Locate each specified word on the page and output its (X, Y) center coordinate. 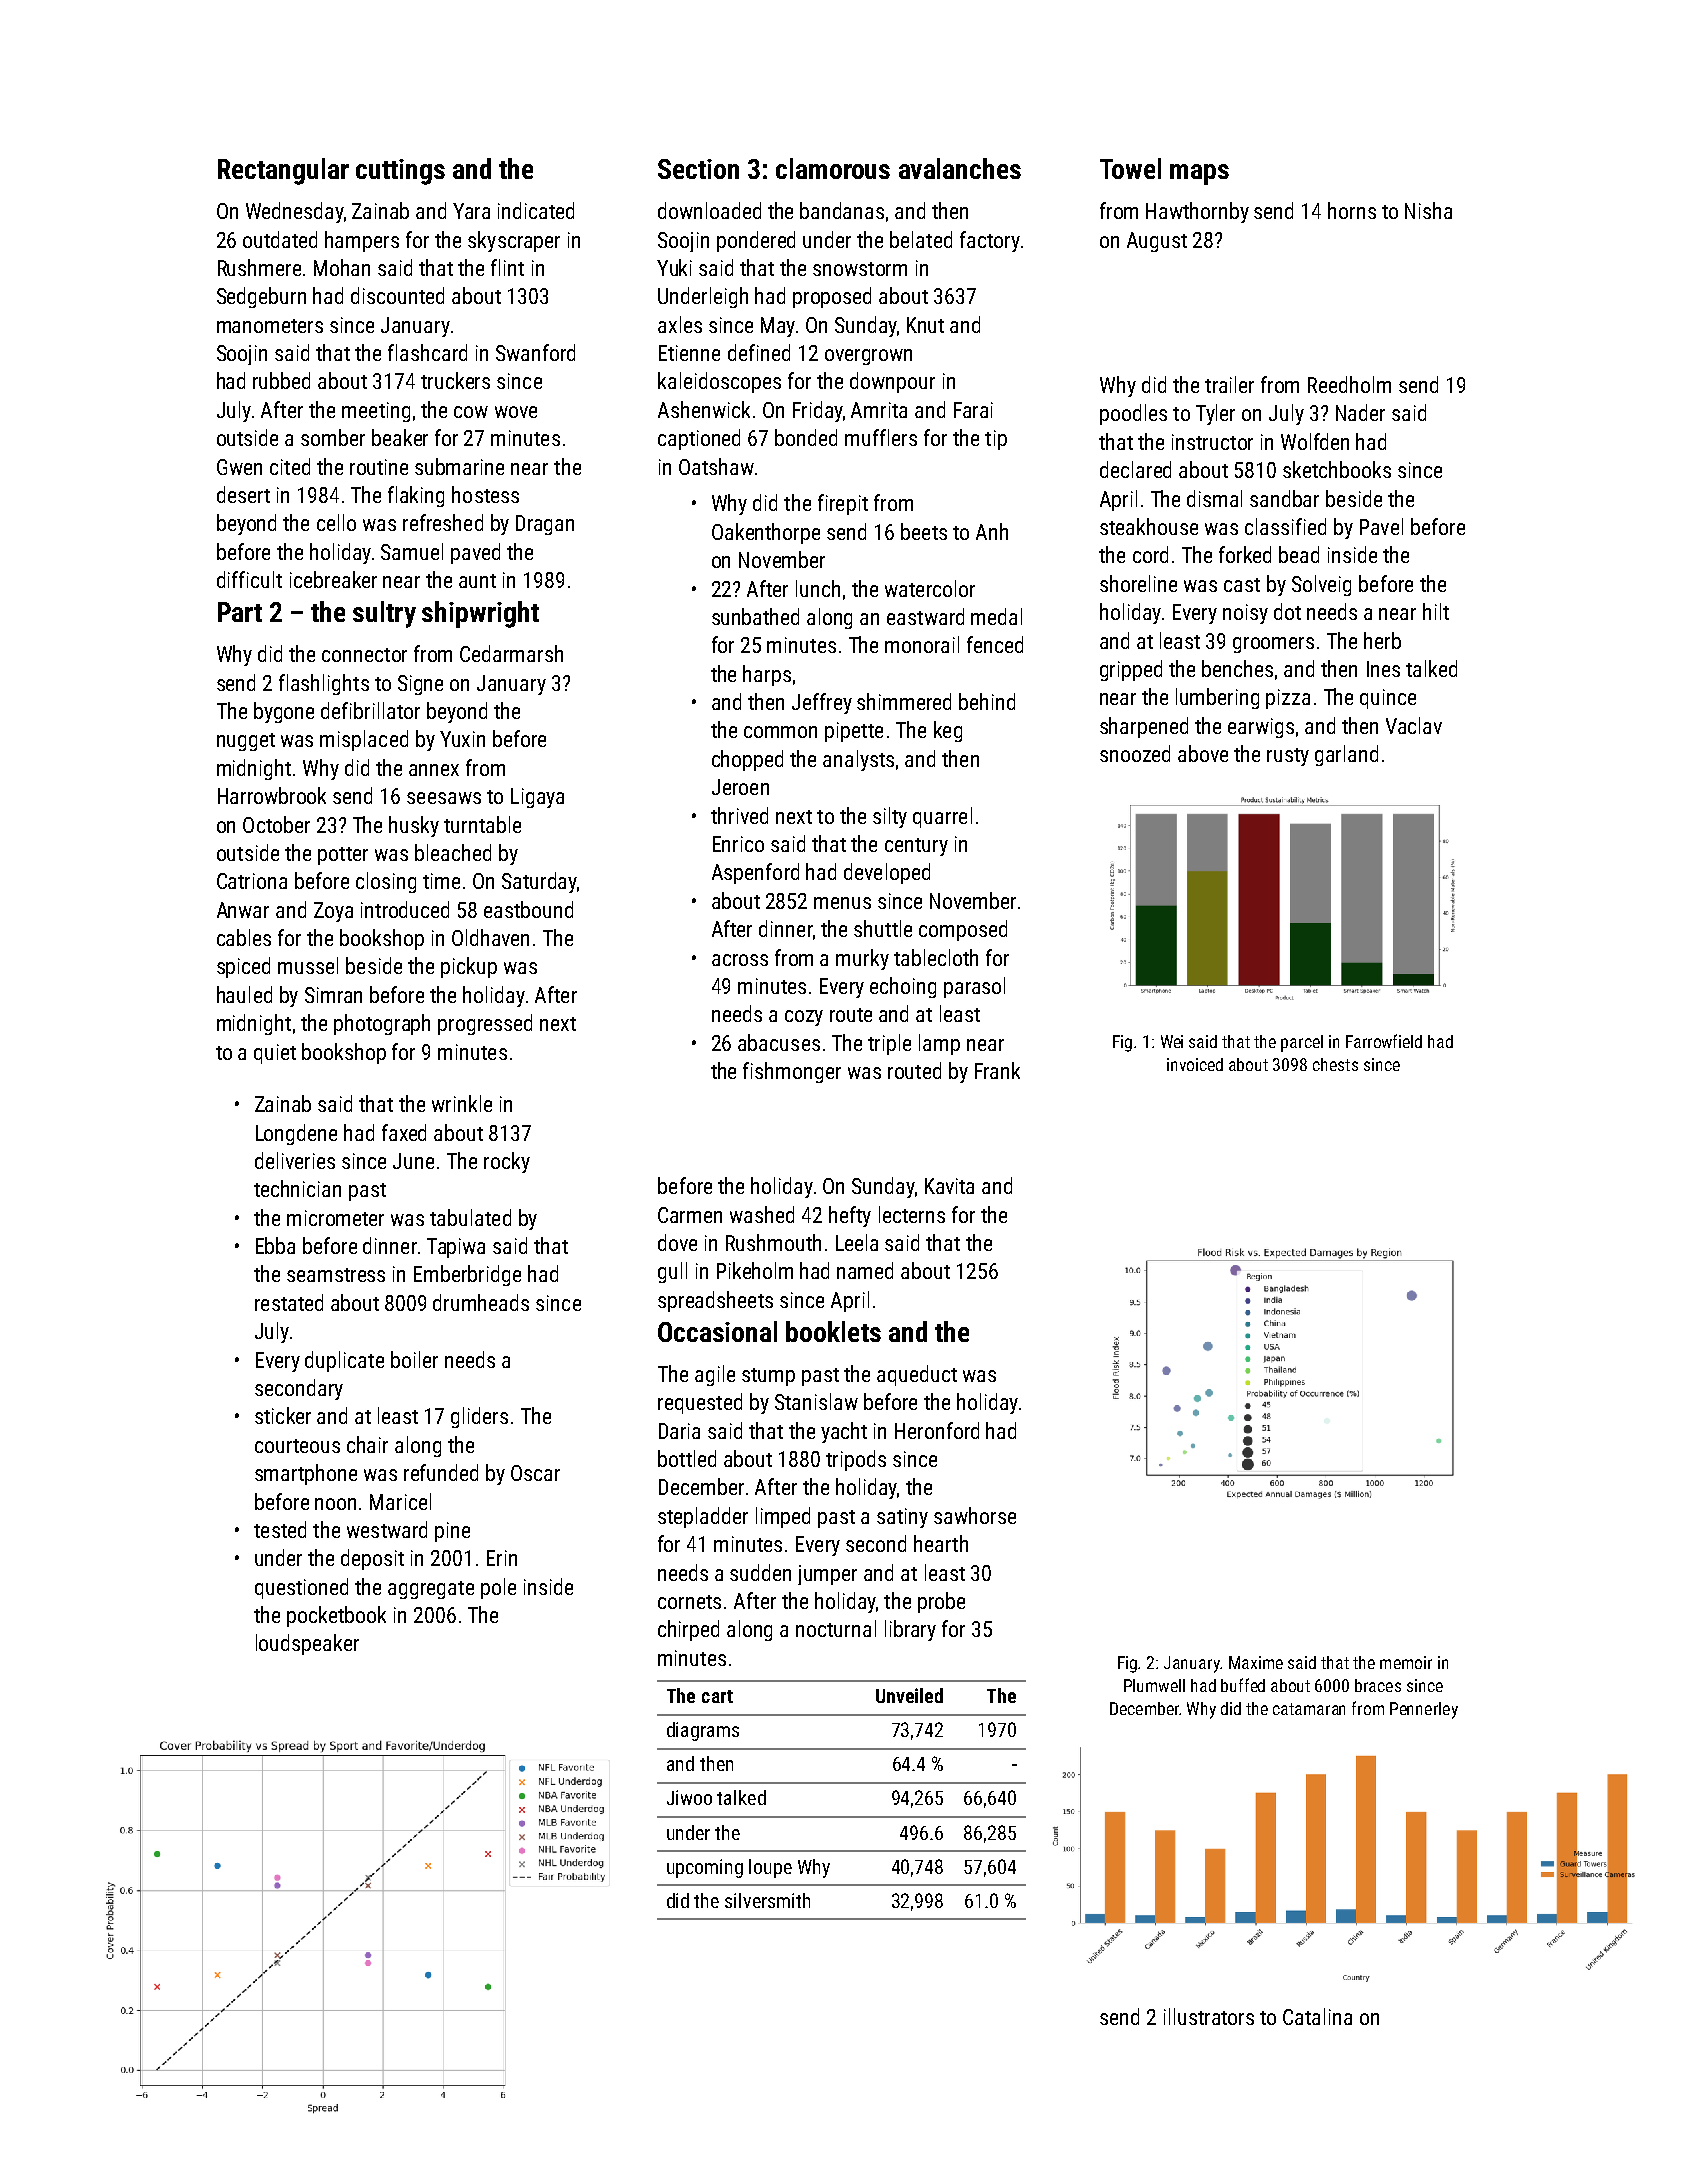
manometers (270, 326)
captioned (699, 439)
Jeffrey (822, 703)
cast (1242, 585)
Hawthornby (1197, 212)
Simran (333, 995)
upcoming (705, 1868)
